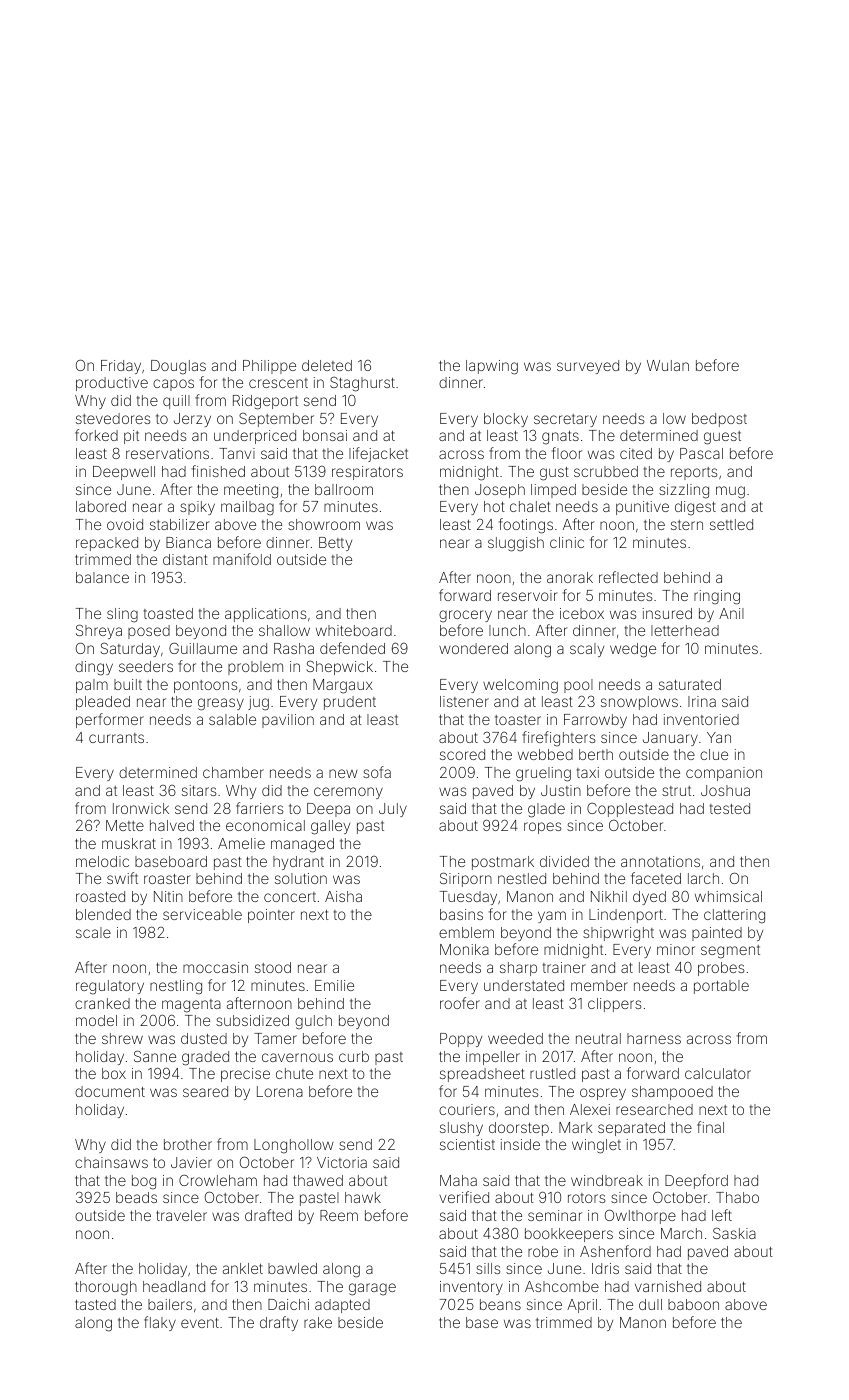  What do you see at coordinates (116, 738) in the screenshot?
I see `currants` at bounding box center [116, 738].
